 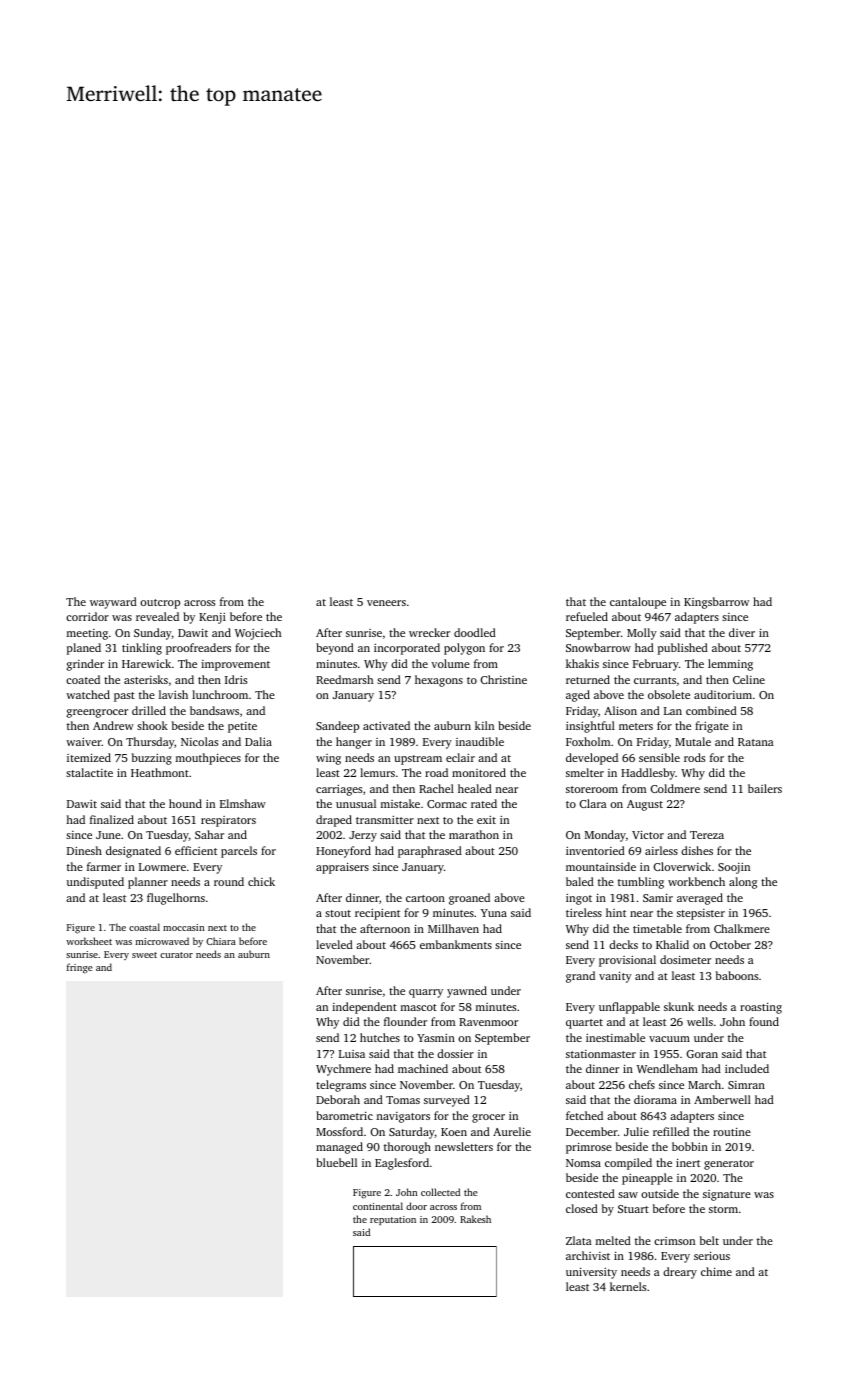 What do you see at coordinates (729, 1165) in the screenshot?
I see `generator` at bounding box center [729, 1165].
